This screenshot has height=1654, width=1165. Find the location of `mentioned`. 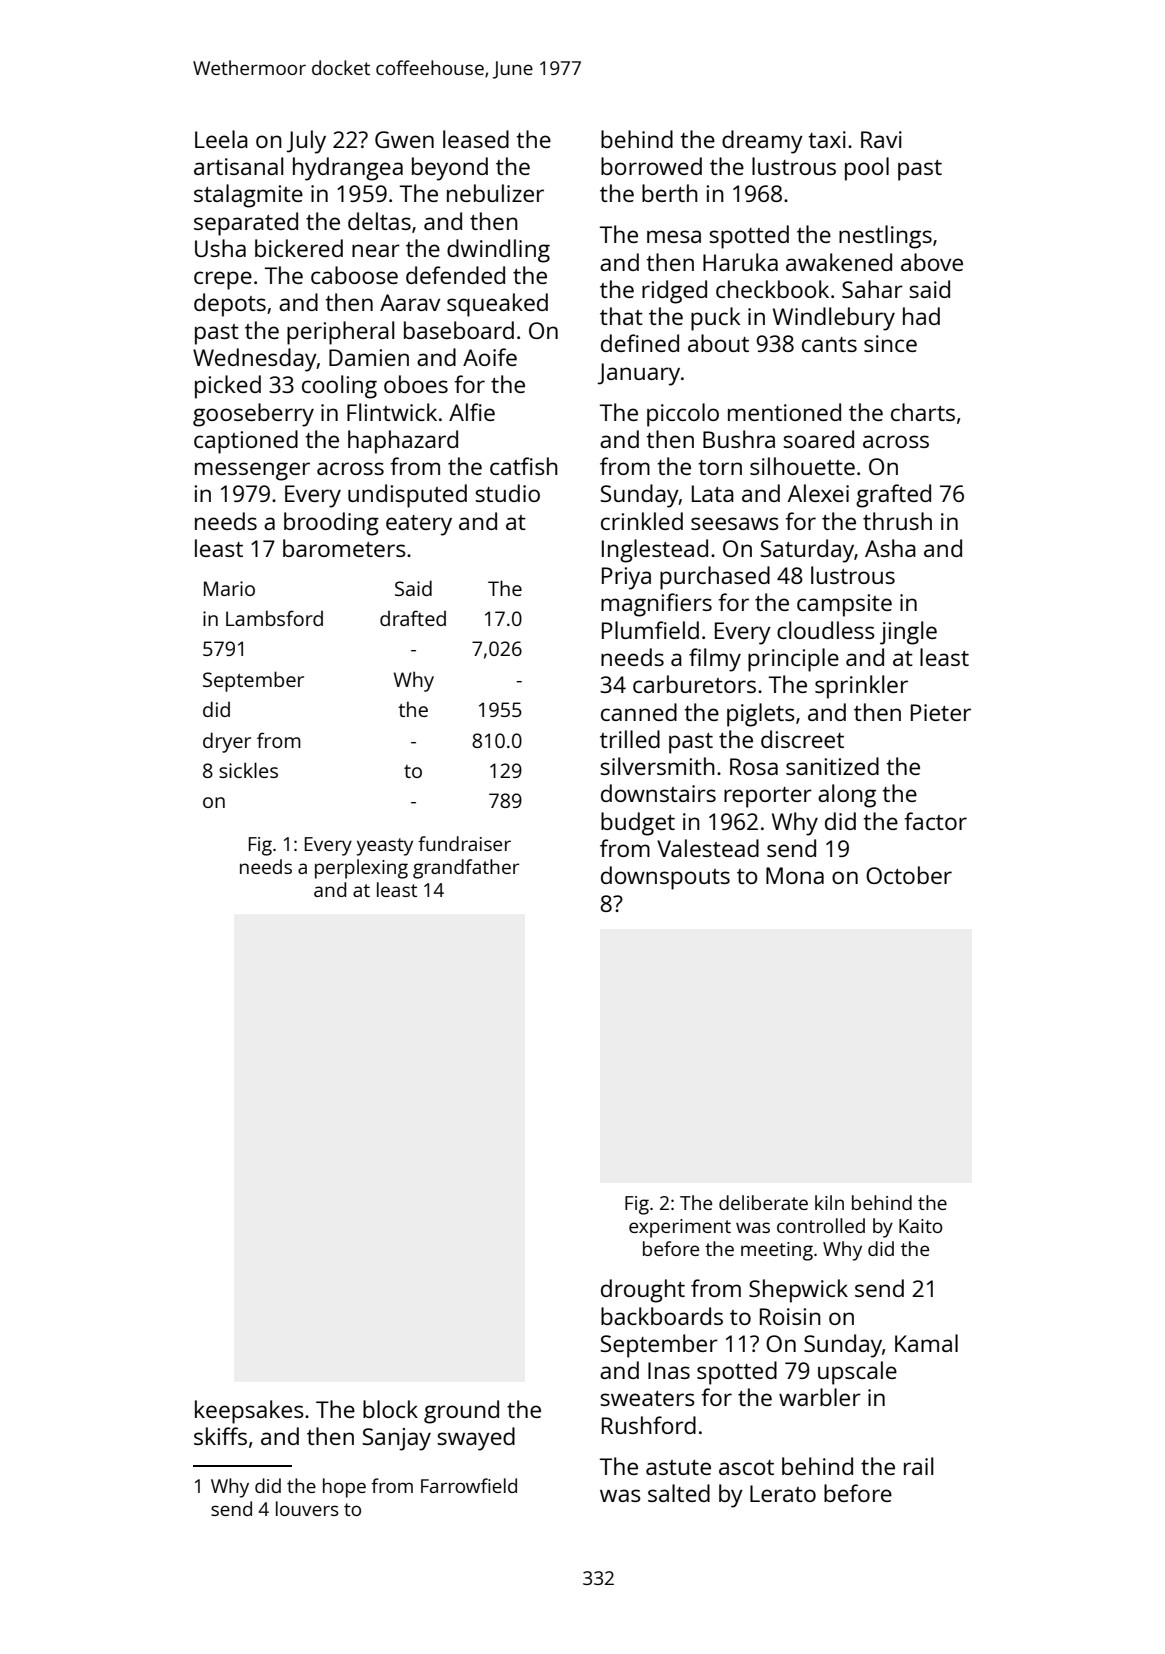

mentioned is located at coordinates (784, 412).
